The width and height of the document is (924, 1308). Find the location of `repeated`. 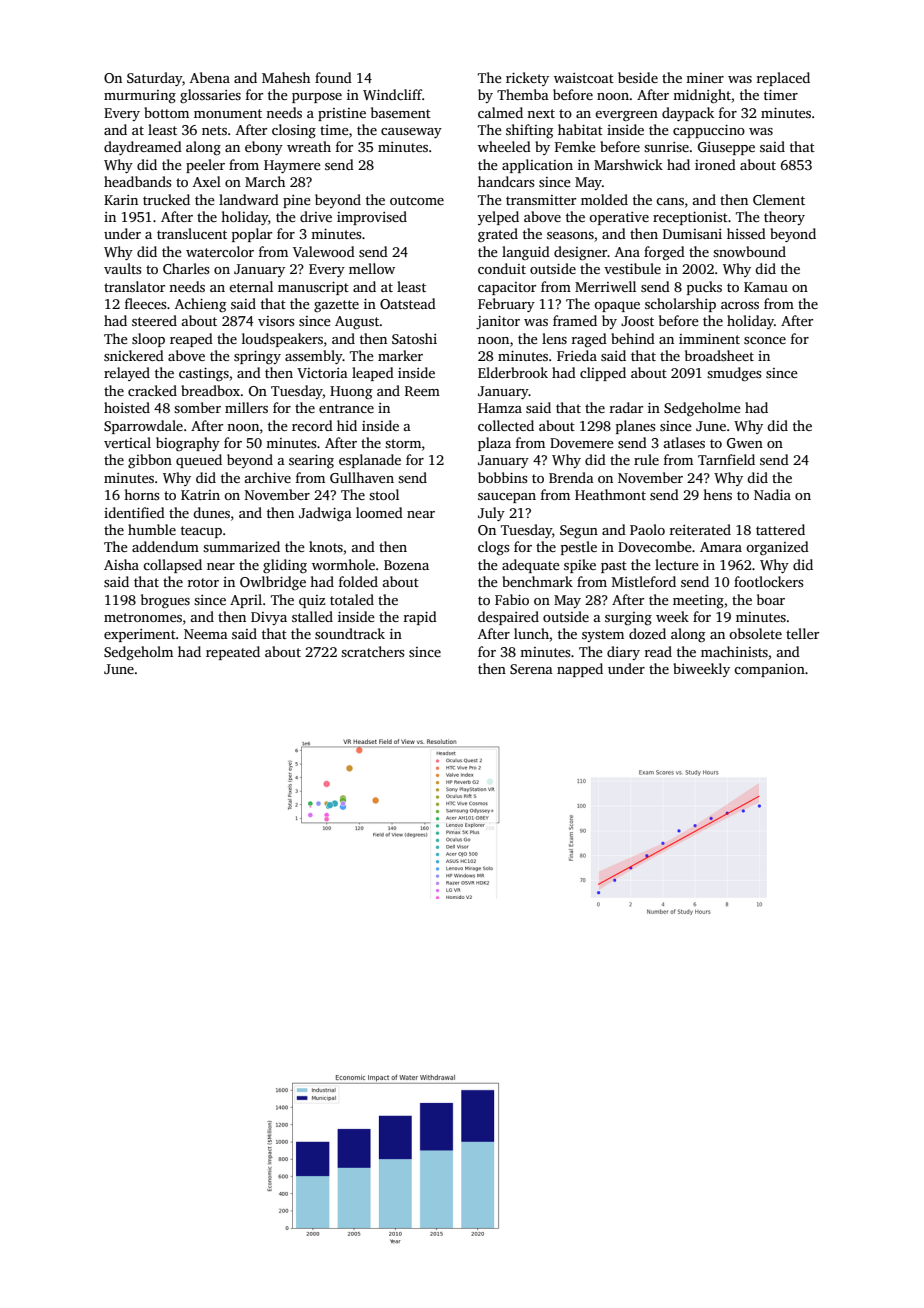

repeated is located at coordinates (233, 653).
